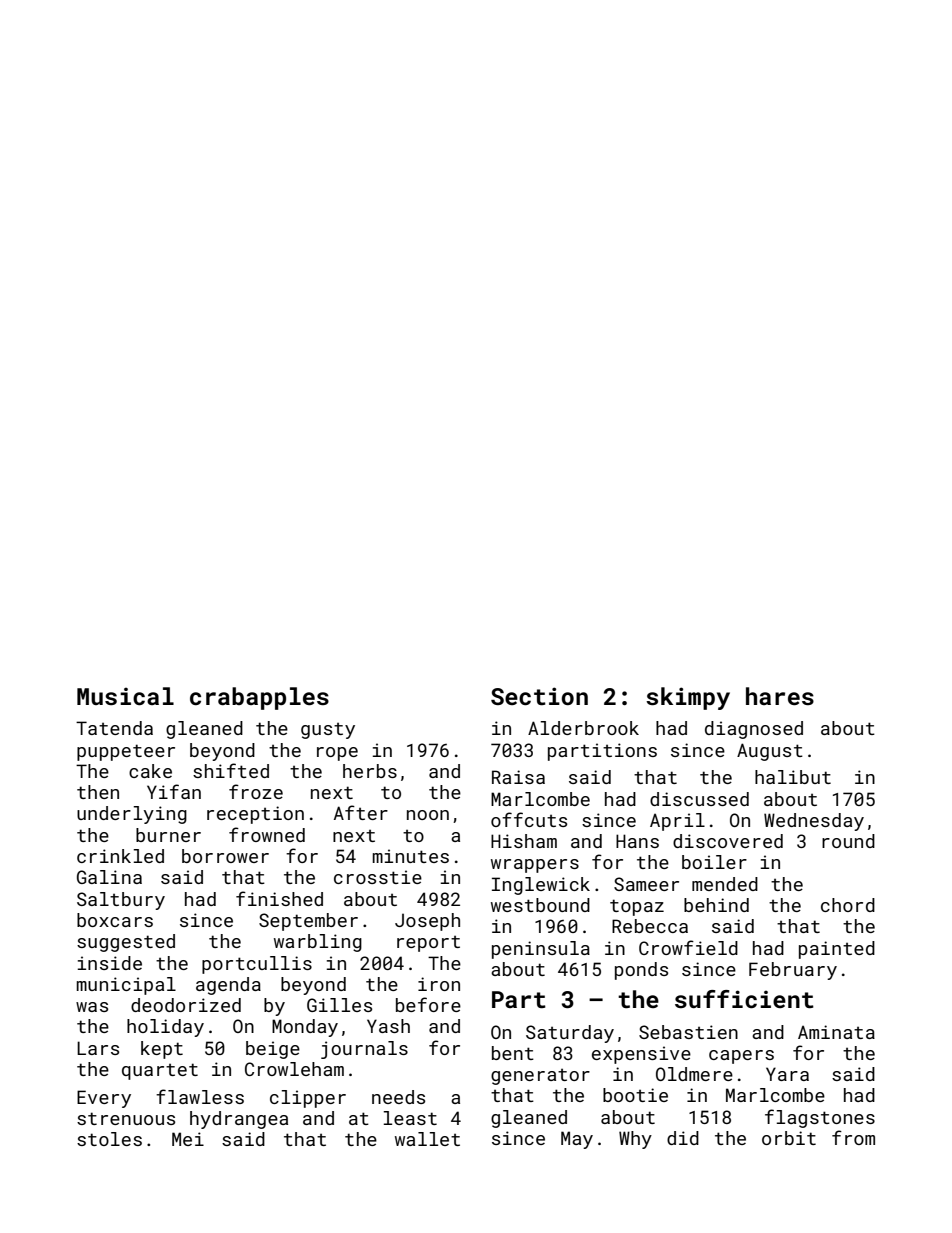 The width and height of the screenshot is (952, 1233). What do you see at coordinates (714, 862) in the screenshot?
I see `boiler` at bounding box center [714, 862].
